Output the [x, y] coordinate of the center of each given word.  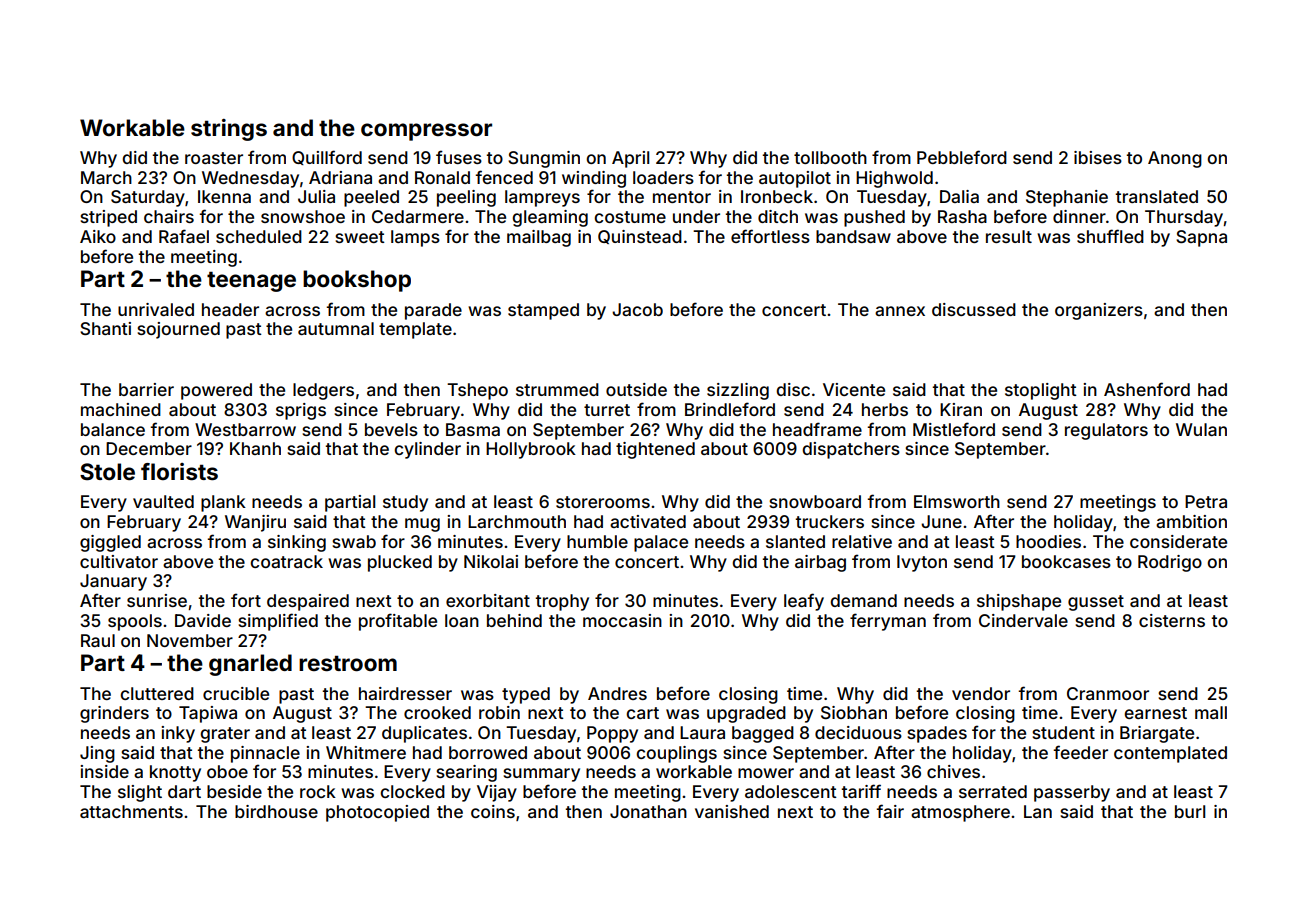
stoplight [1041, 391]
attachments [131, 811]
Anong [1175, 159]
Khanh [255, 448]
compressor [426, 132]
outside [636, 389]
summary [541, 775]
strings [229, 130]
